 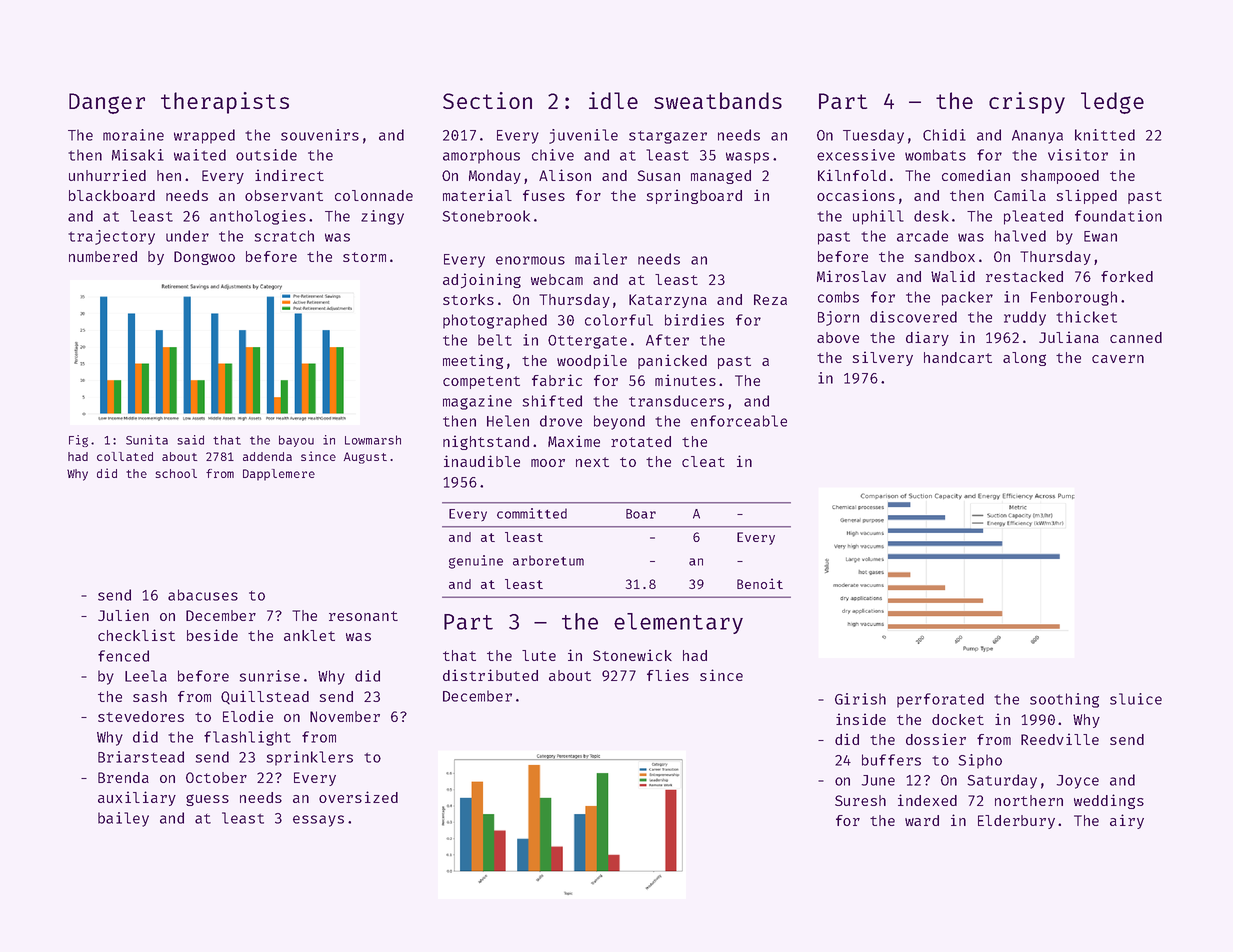 What do you see at coordinates (613, 100) in the image?
I see `idle` at bounding box center [613, 100].
